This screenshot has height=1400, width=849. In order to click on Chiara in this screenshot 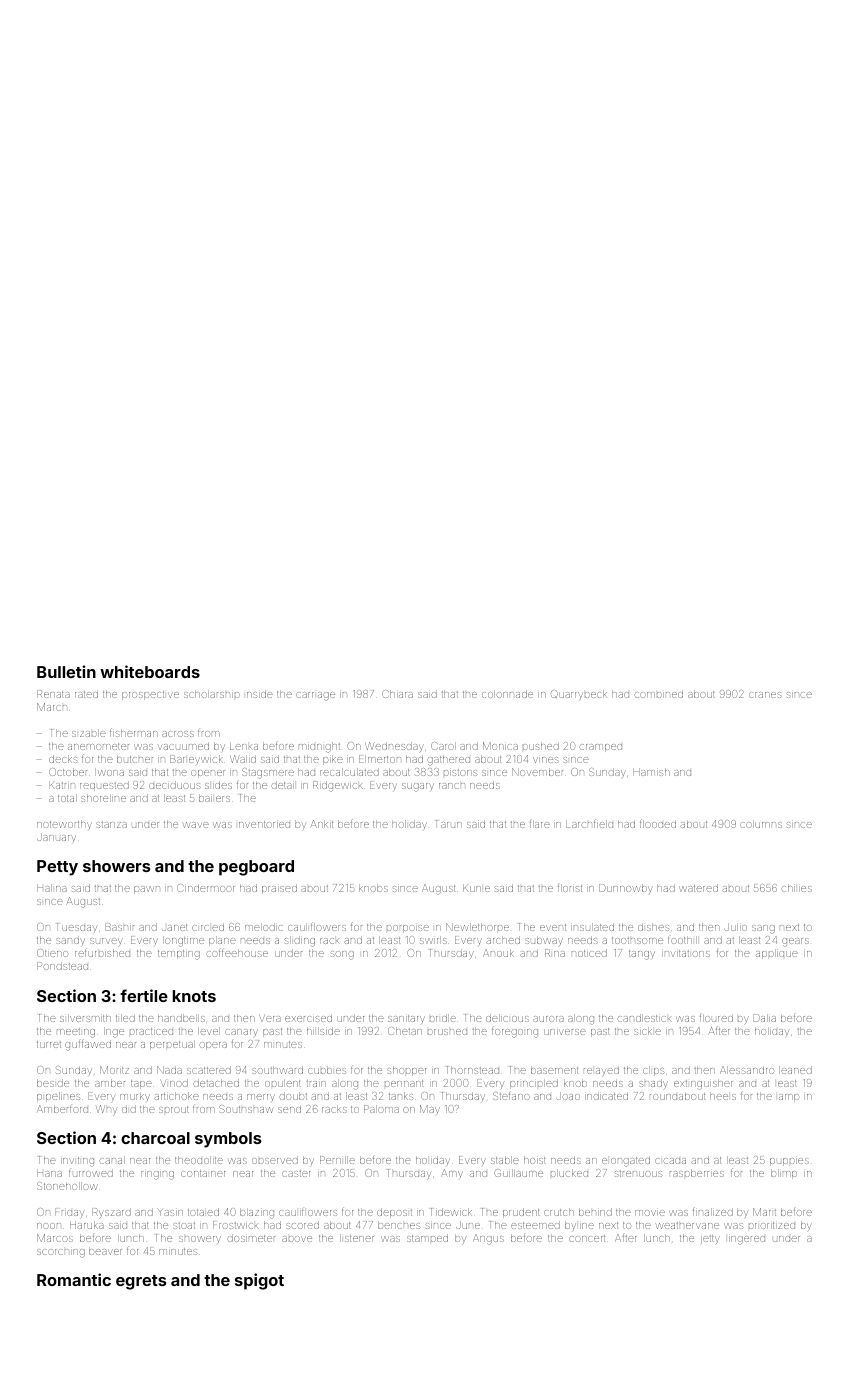, I will do `click(397, 694)`.
